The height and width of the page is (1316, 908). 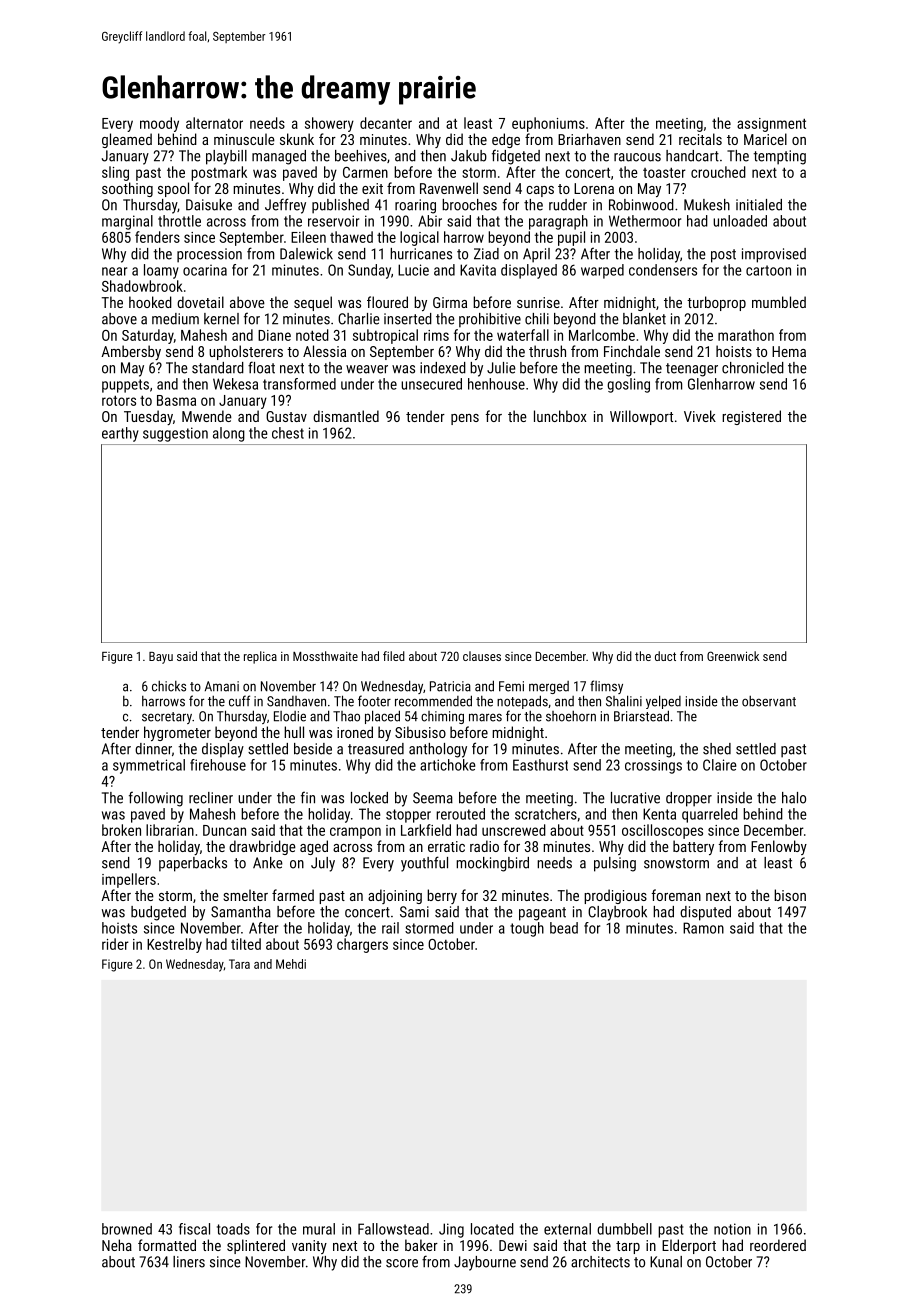 I want to click on dumbbell, so click(x=624, y=1229).
